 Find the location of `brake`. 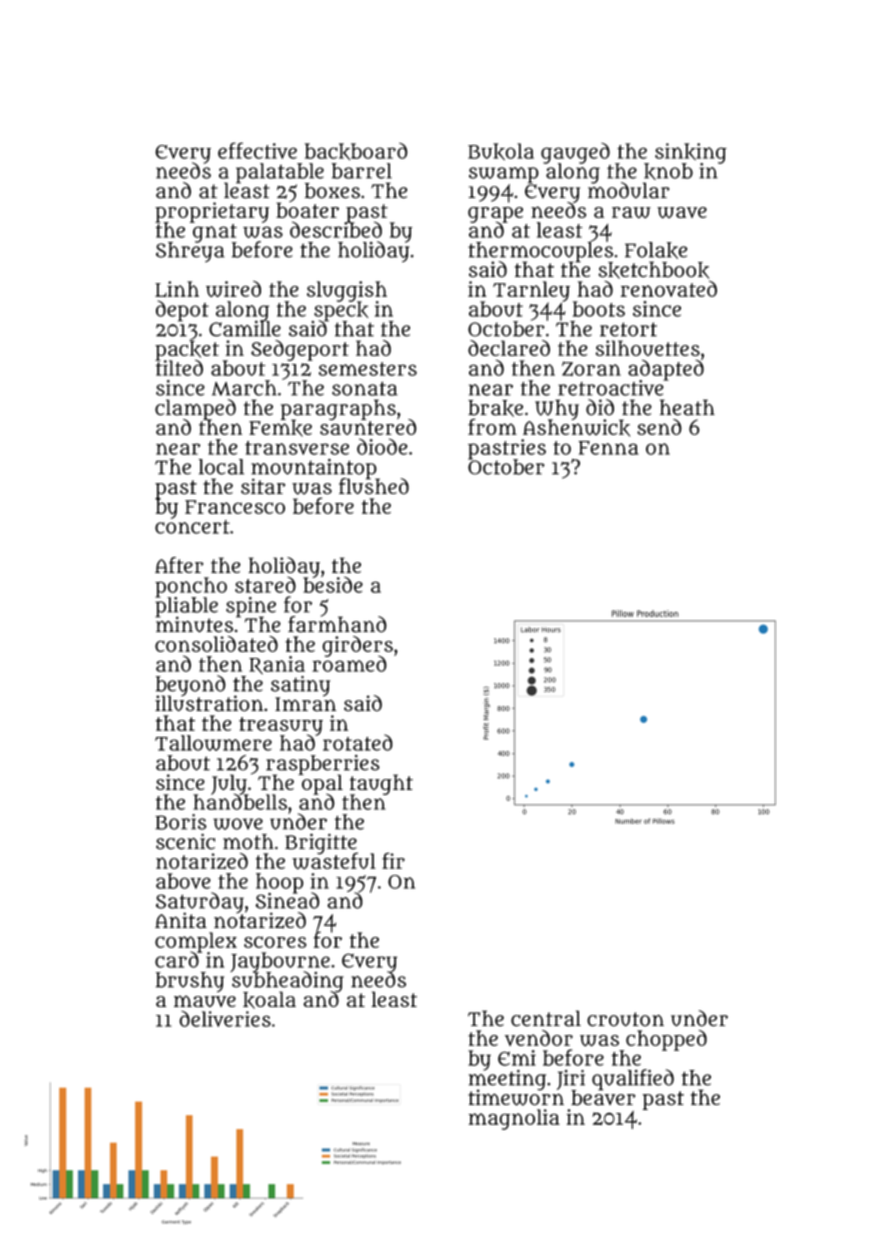

brake is located at coordinates (495, 408).
